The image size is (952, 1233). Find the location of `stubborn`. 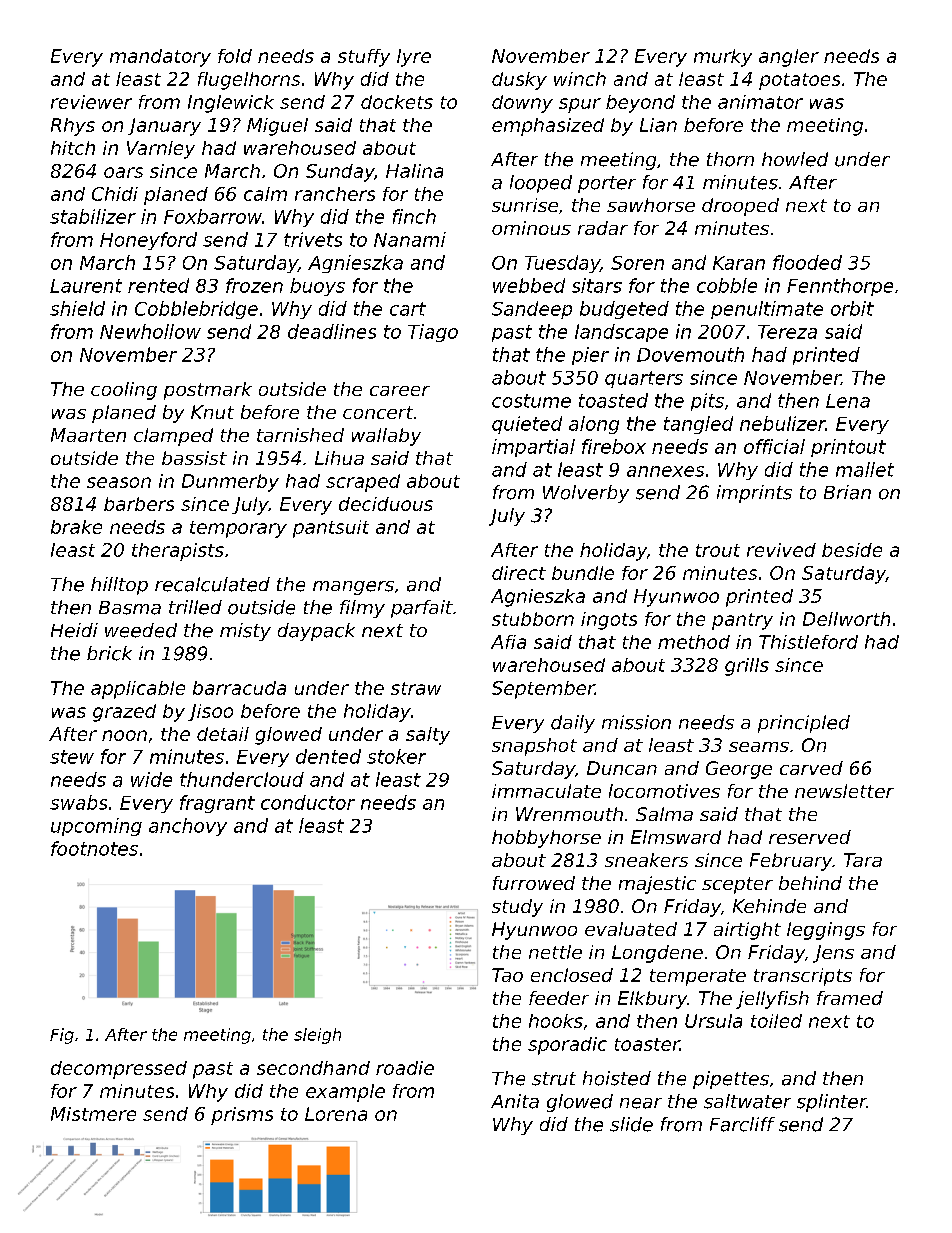

stubborn is located at coordinates (533, 619).
